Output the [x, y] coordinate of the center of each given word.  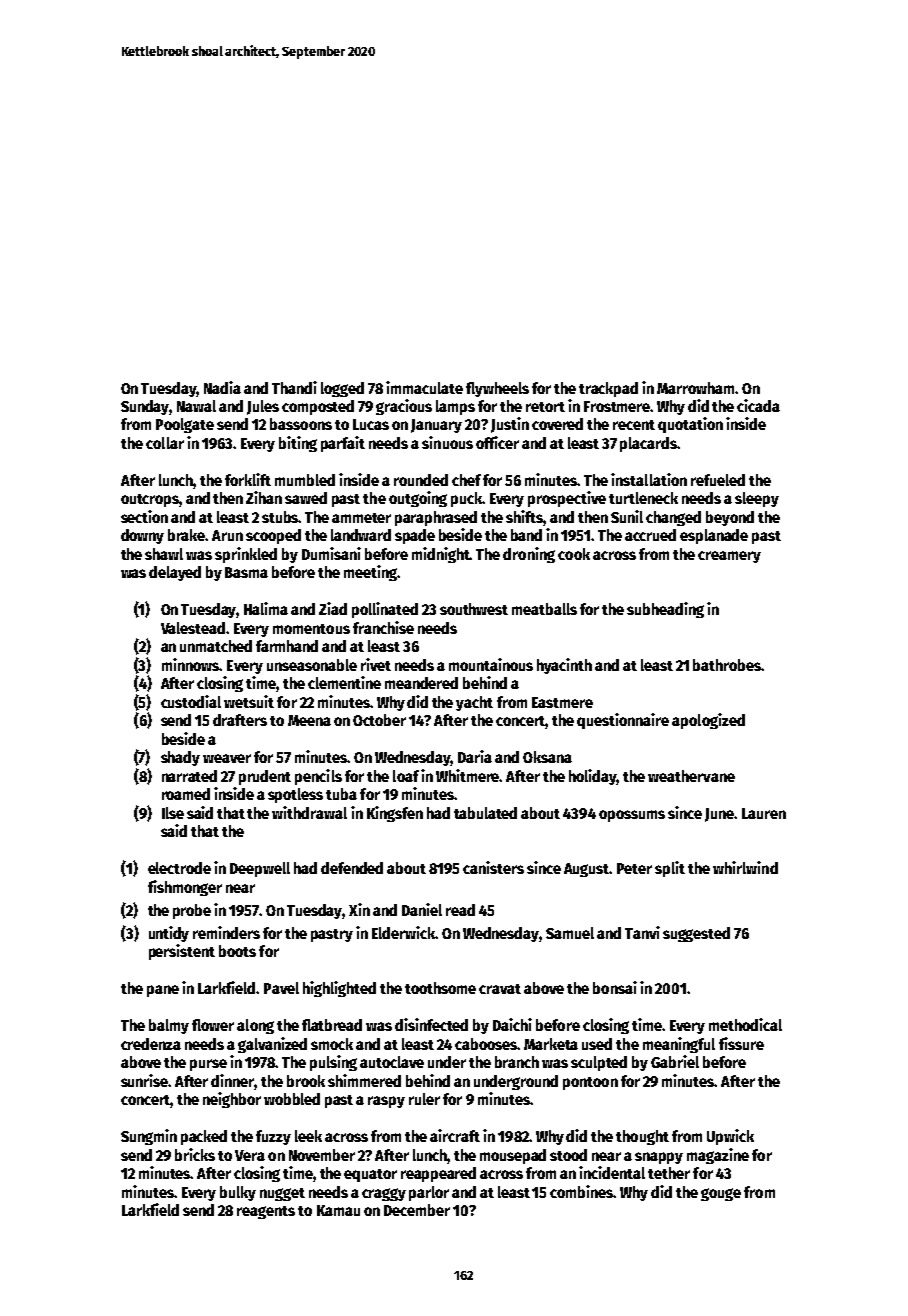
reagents [266, 1212]
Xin [359, 909]
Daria [475, 756]
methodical [745, 1024]
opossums [632, 816]
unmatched [216, 646]
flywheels [497, 389]
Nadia [222, 387]
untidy [169, 934]
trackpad [608, 389]
